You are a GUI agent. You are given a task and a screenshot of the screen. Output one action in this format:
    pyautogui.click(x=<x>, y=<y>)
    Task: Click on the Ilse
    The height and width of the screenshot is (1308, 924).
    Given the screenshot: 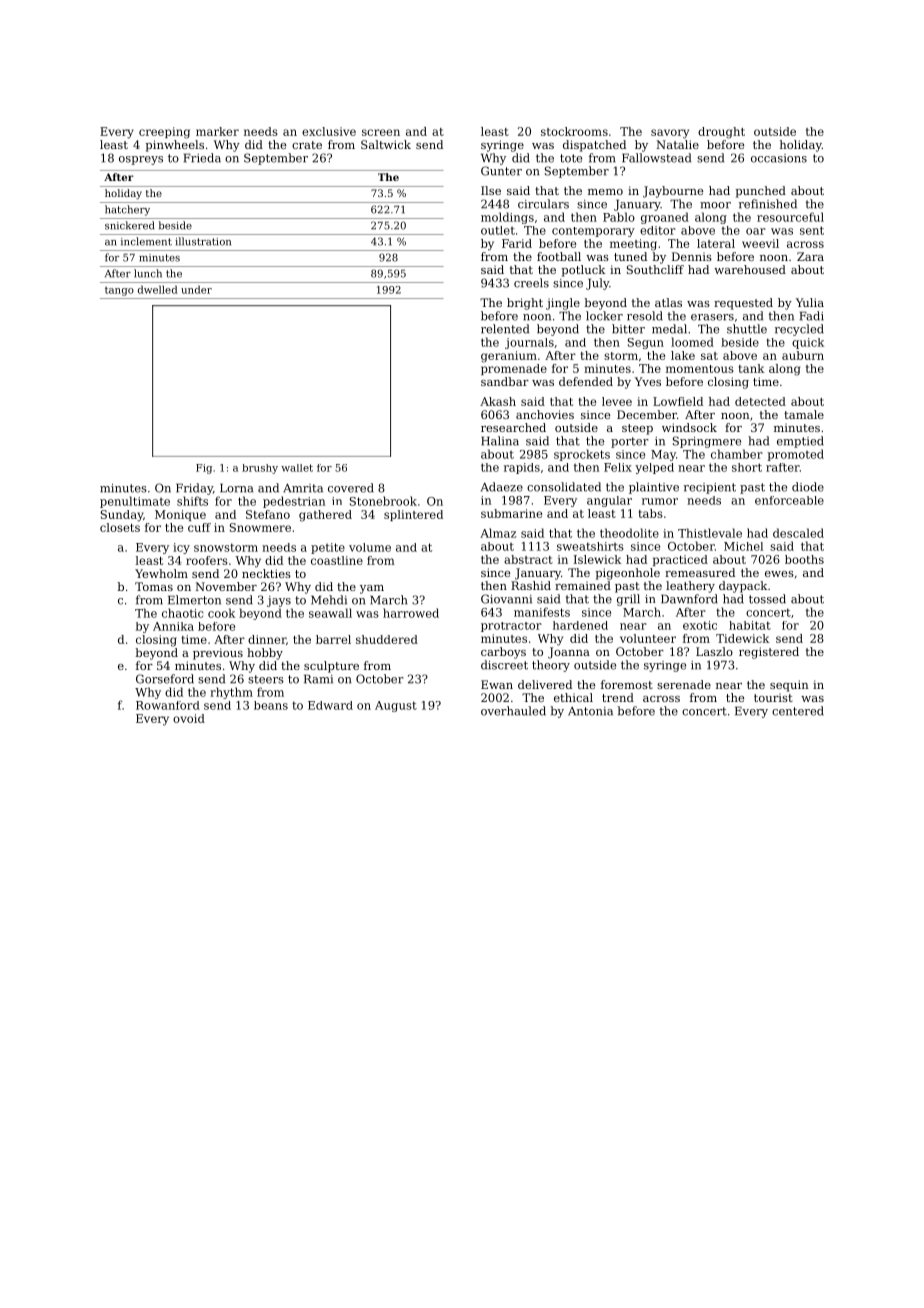 What is the action you would take?
    pyautogui.click(x=491, y=190)
